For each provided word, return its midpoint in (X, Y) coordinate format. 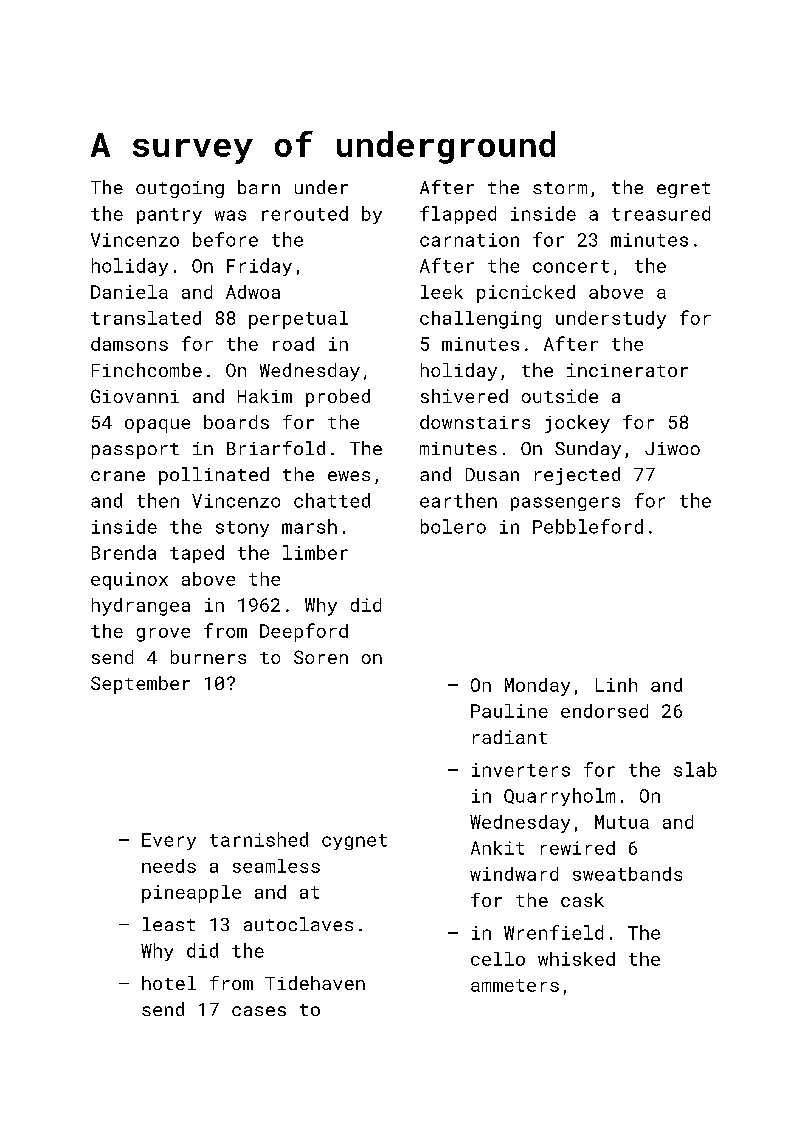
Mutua (622, 822)
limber (315, 552)
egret (683, 190)
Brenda (124, 552)
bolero (453, 526)
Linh (616, 685)
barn (259, 187)
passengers (565, 504)
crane (118, 476)
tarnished (259, 839)
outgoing (180, 189)
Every (169, 841)
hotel (169, 983)
